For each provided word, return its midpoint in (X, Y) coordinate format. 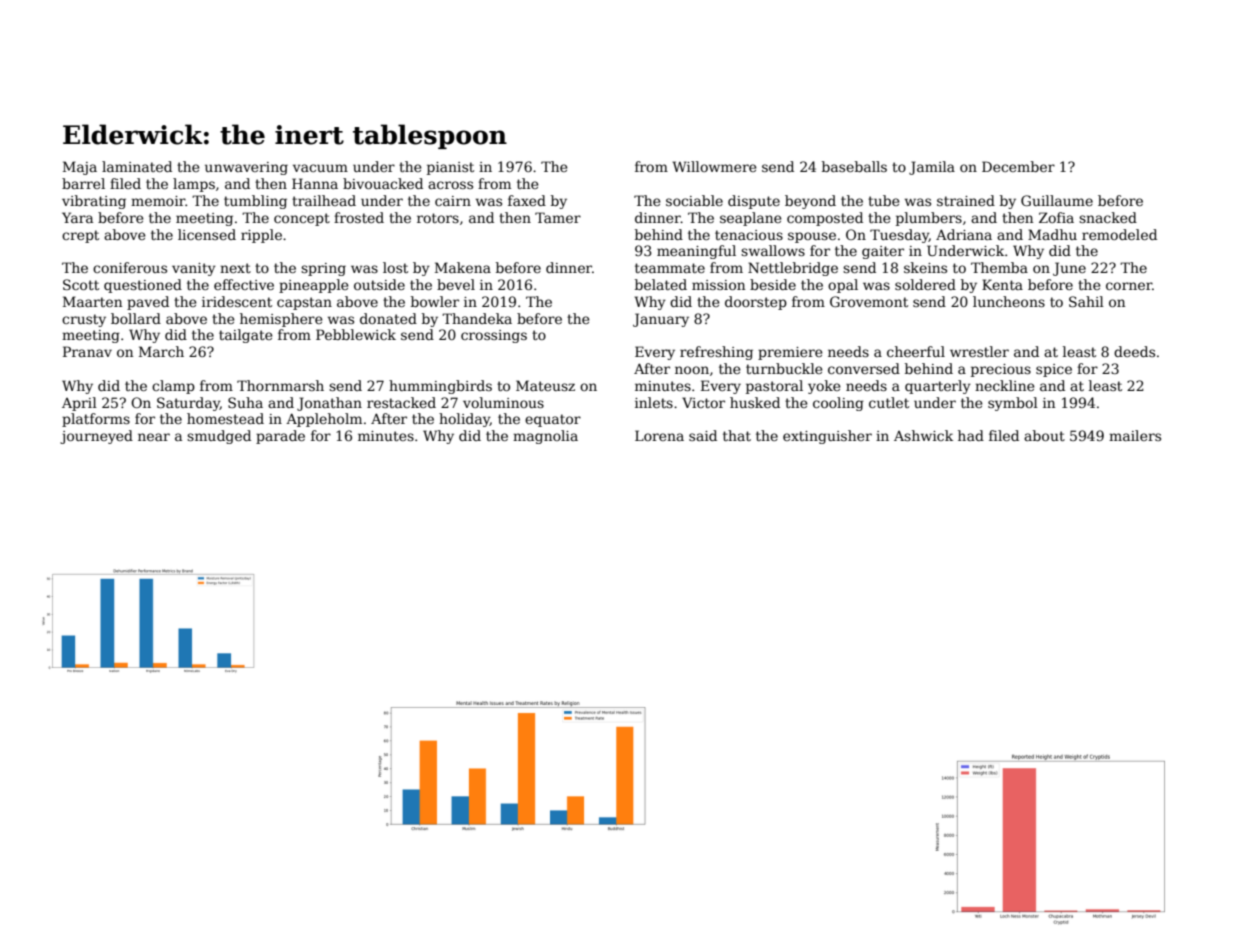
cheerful (916, 351)
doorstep (756, 303)
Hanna (315, 183)
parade (280, 437)
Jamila (932, 168)
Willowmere (714, 166)
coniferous (130, 267)
